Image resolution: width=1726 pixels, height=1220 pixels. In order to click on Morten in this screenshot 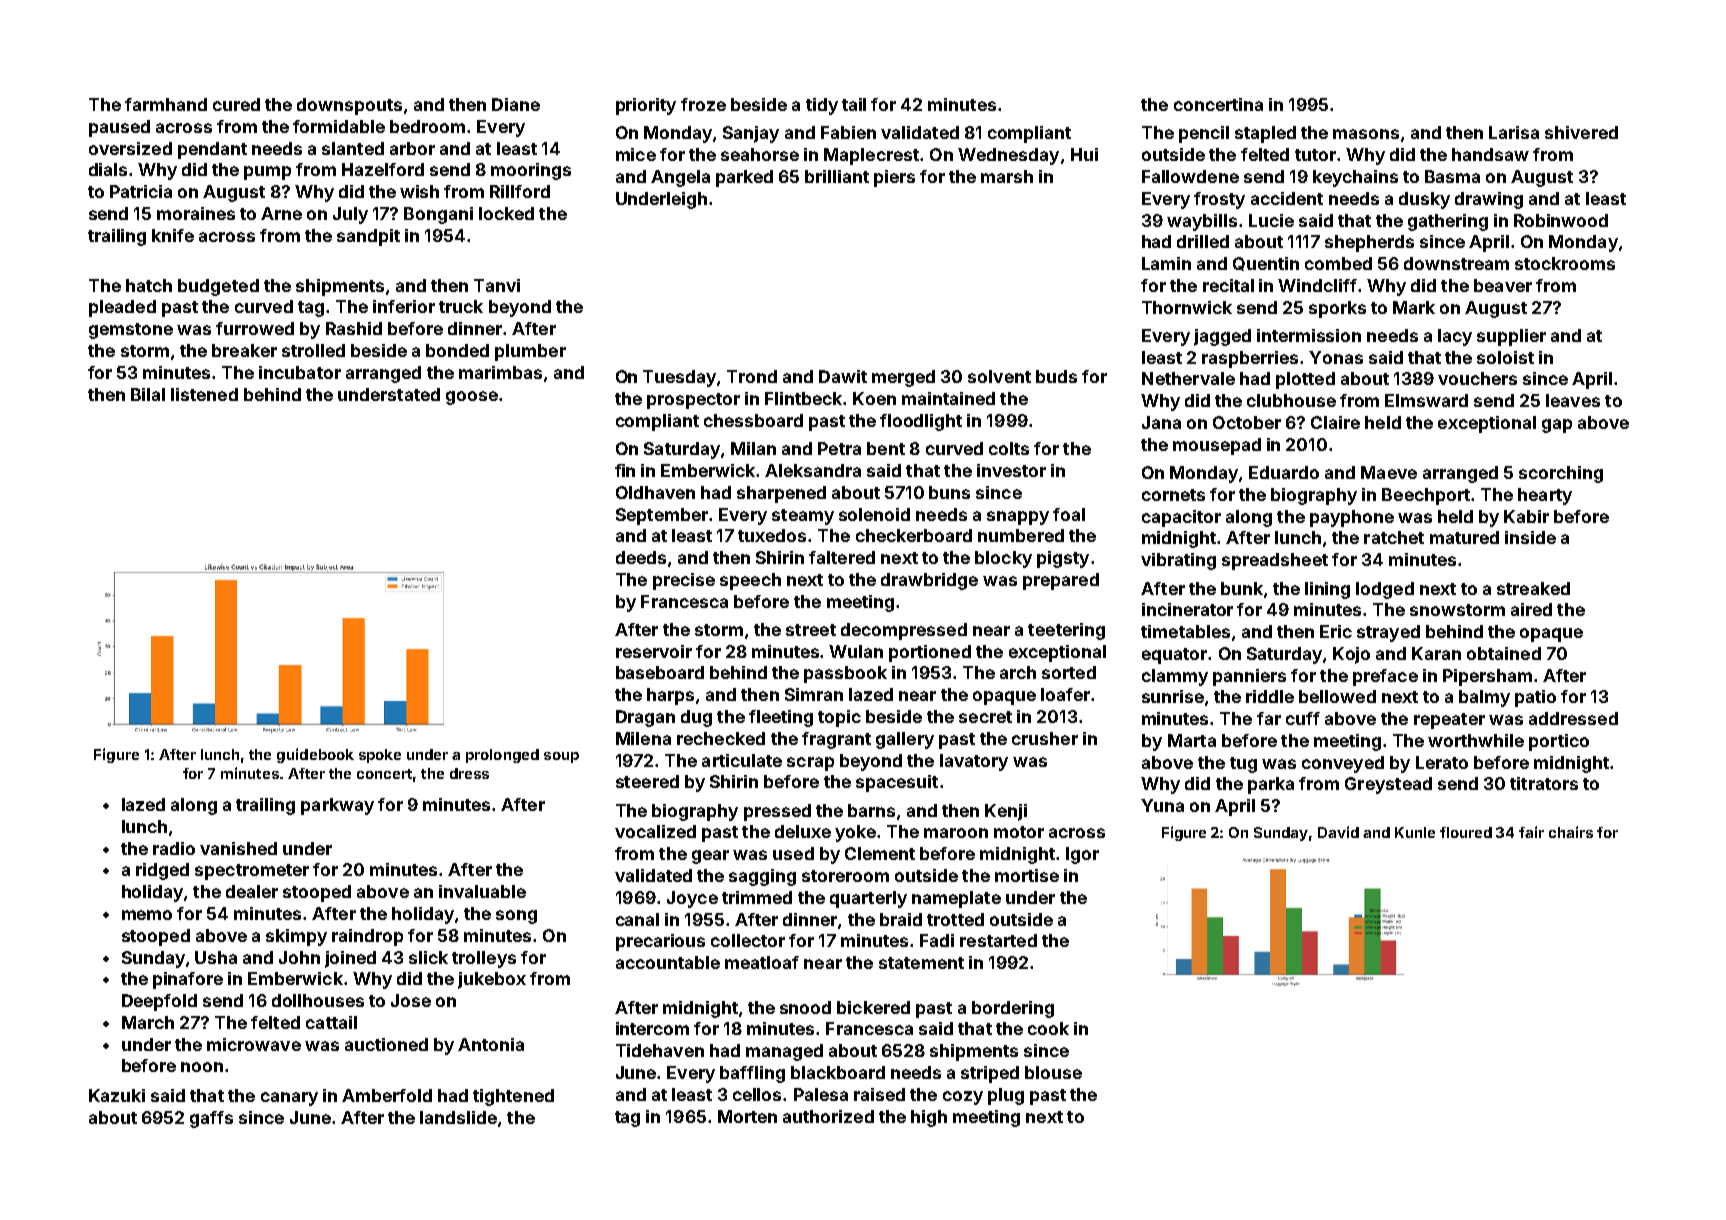, I will do `click(747, 1116)`.
